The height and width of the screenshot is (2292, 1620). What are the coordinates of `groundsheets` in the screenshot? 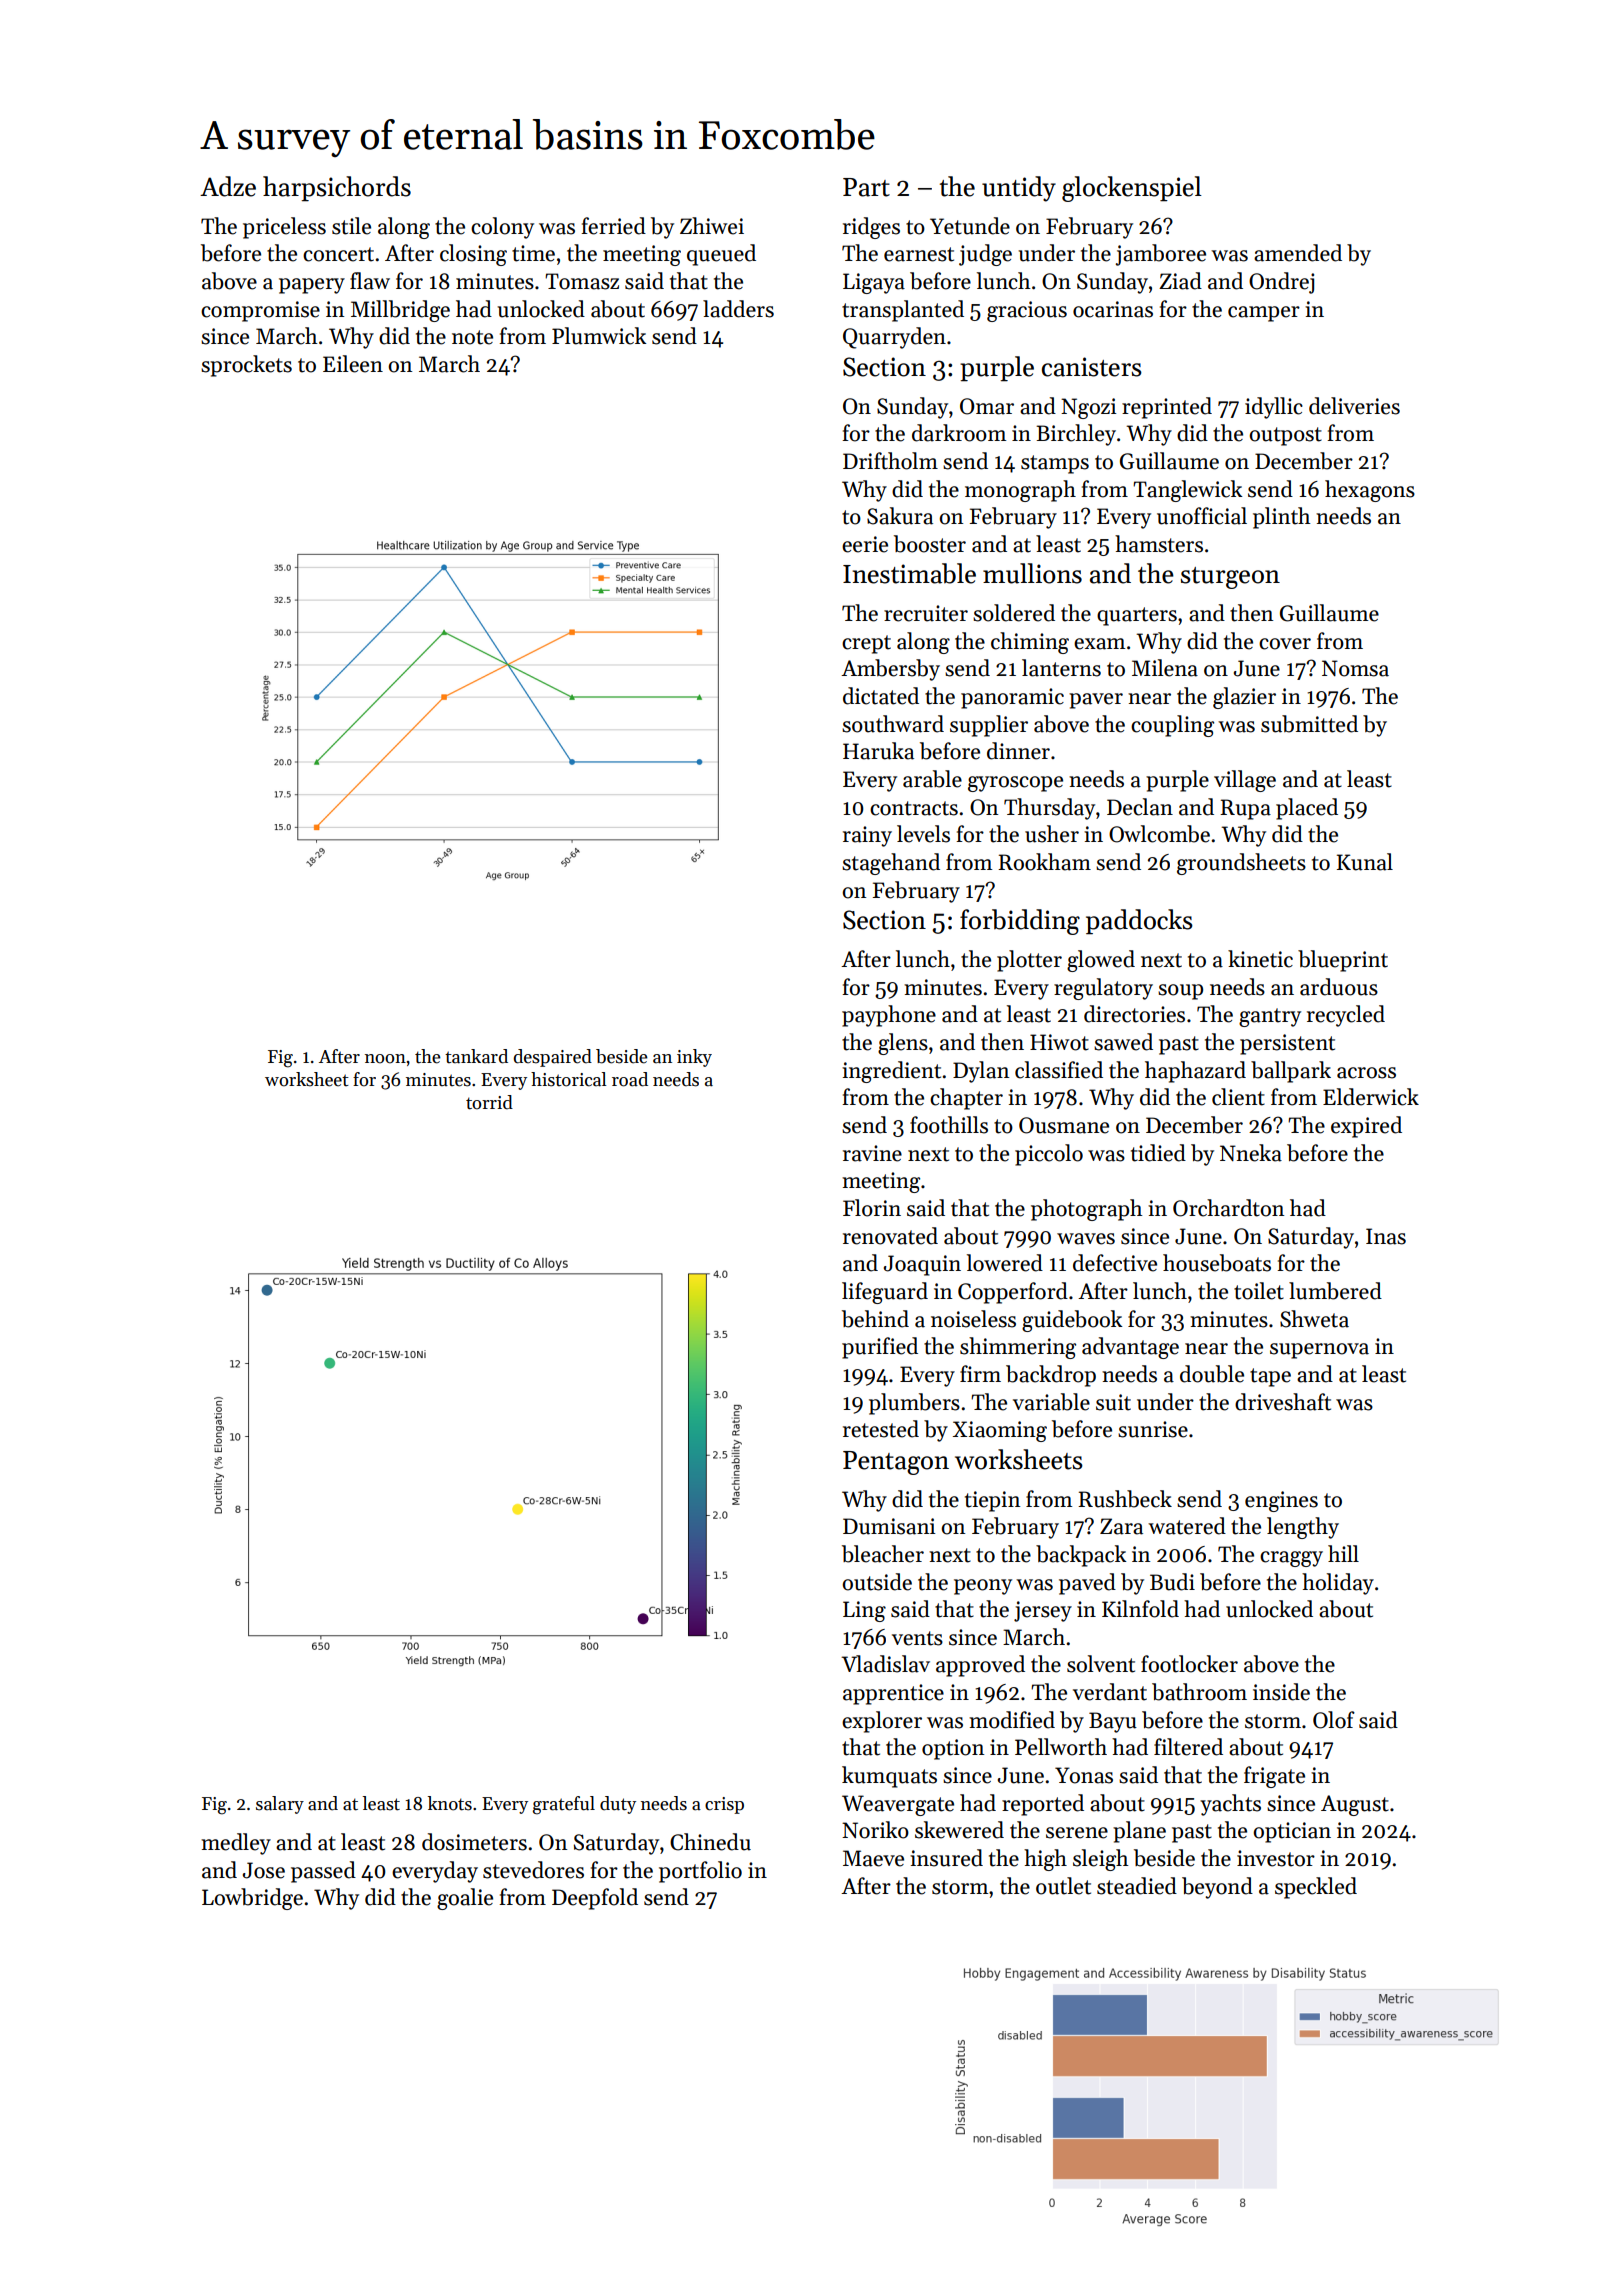 It's located at (1241, 864).
